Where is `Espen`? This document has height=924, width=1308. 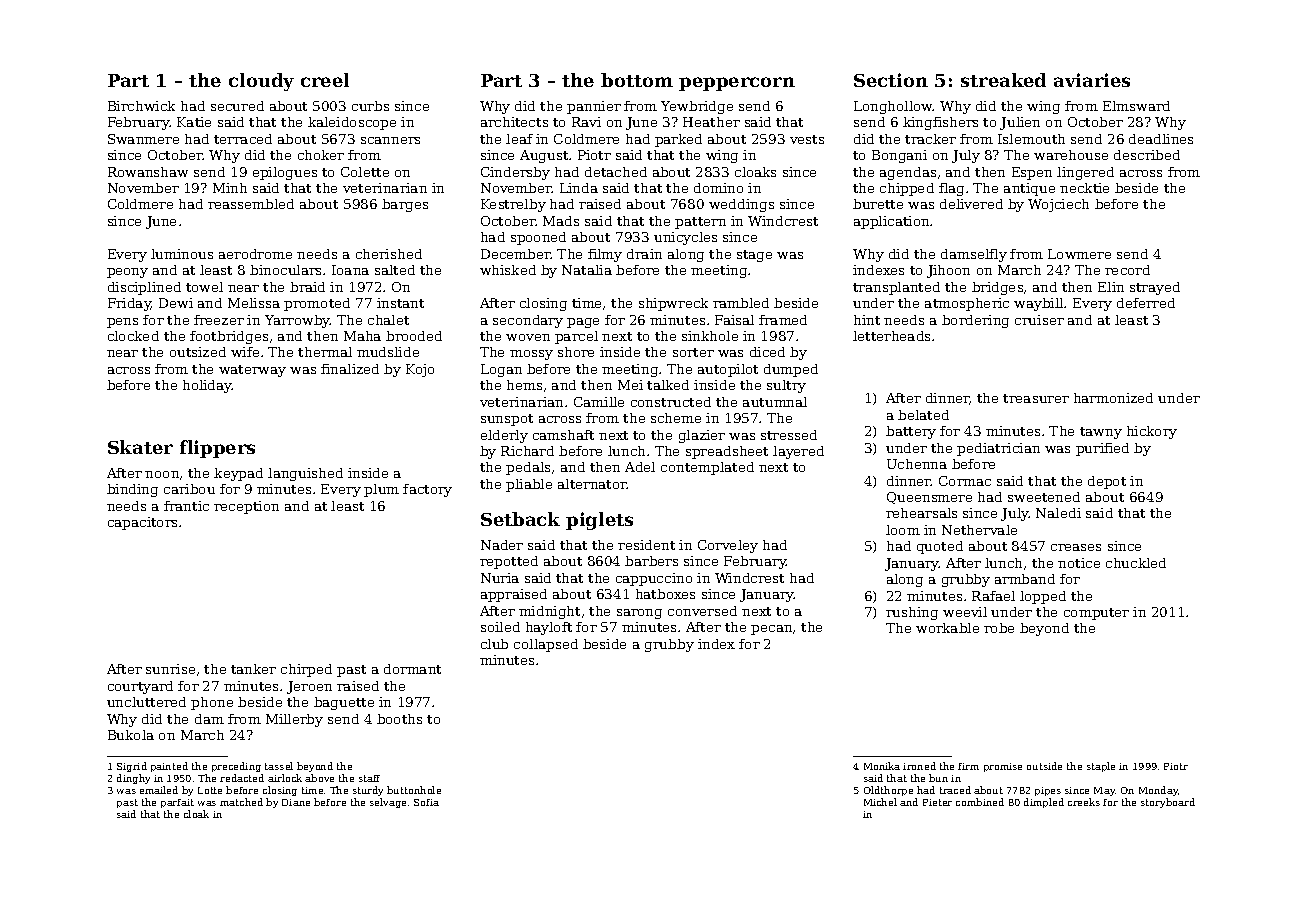
Espen is located at coordinates (1032, 173).
